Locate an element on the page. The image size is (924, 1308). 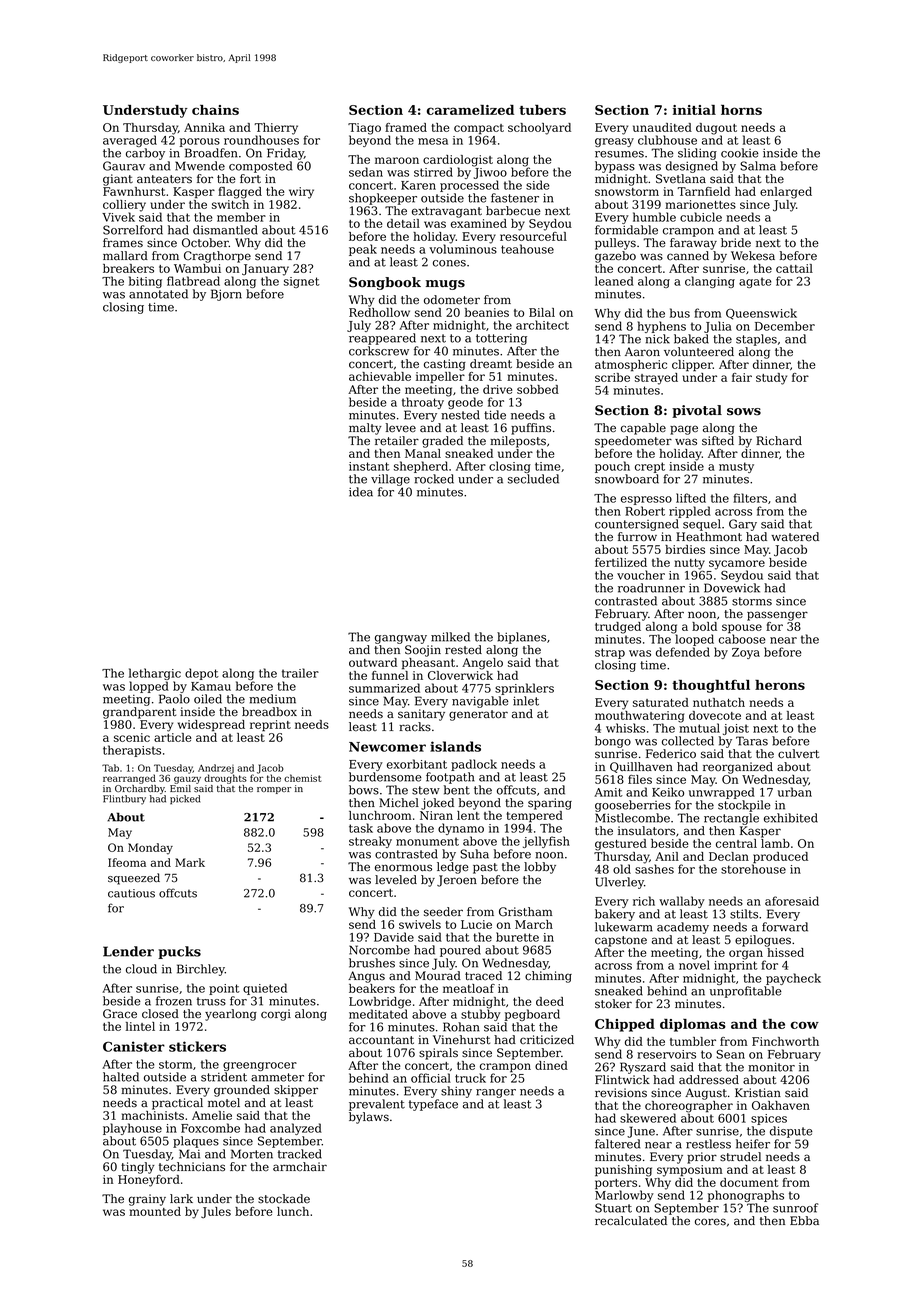
lethargic is located at coordinates (155, 674).
